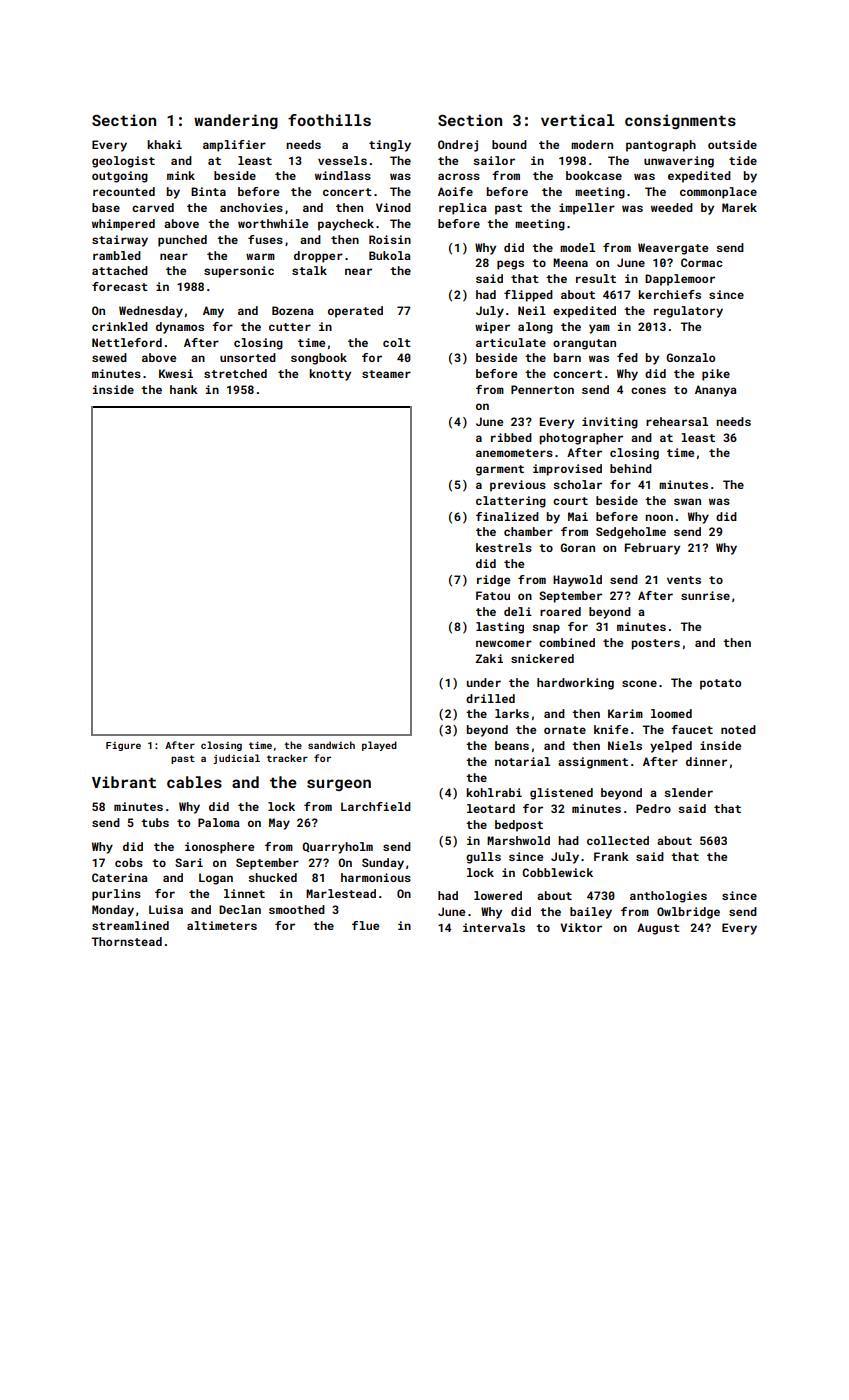  I want to click on Figure, so click(123, 746).
